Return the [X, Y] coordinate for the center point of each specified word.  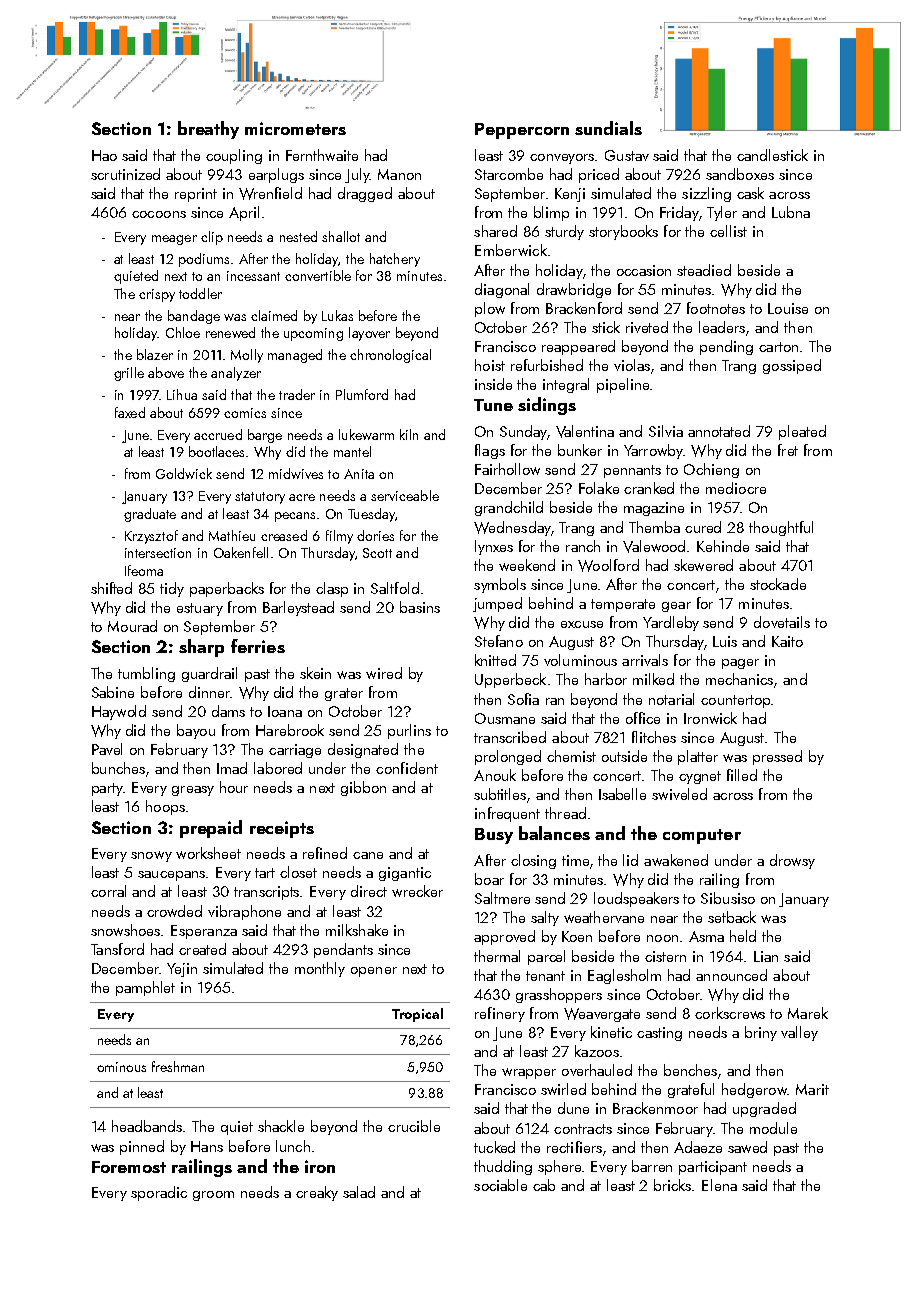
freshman [178, 1066]
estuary [200, 609]
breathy [208, 130]
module [773, 1128]
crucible [414, 1126]
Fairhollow [507, 469]
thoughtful [781, 528]
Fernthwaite [322, 155]
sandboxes [740, 174]
